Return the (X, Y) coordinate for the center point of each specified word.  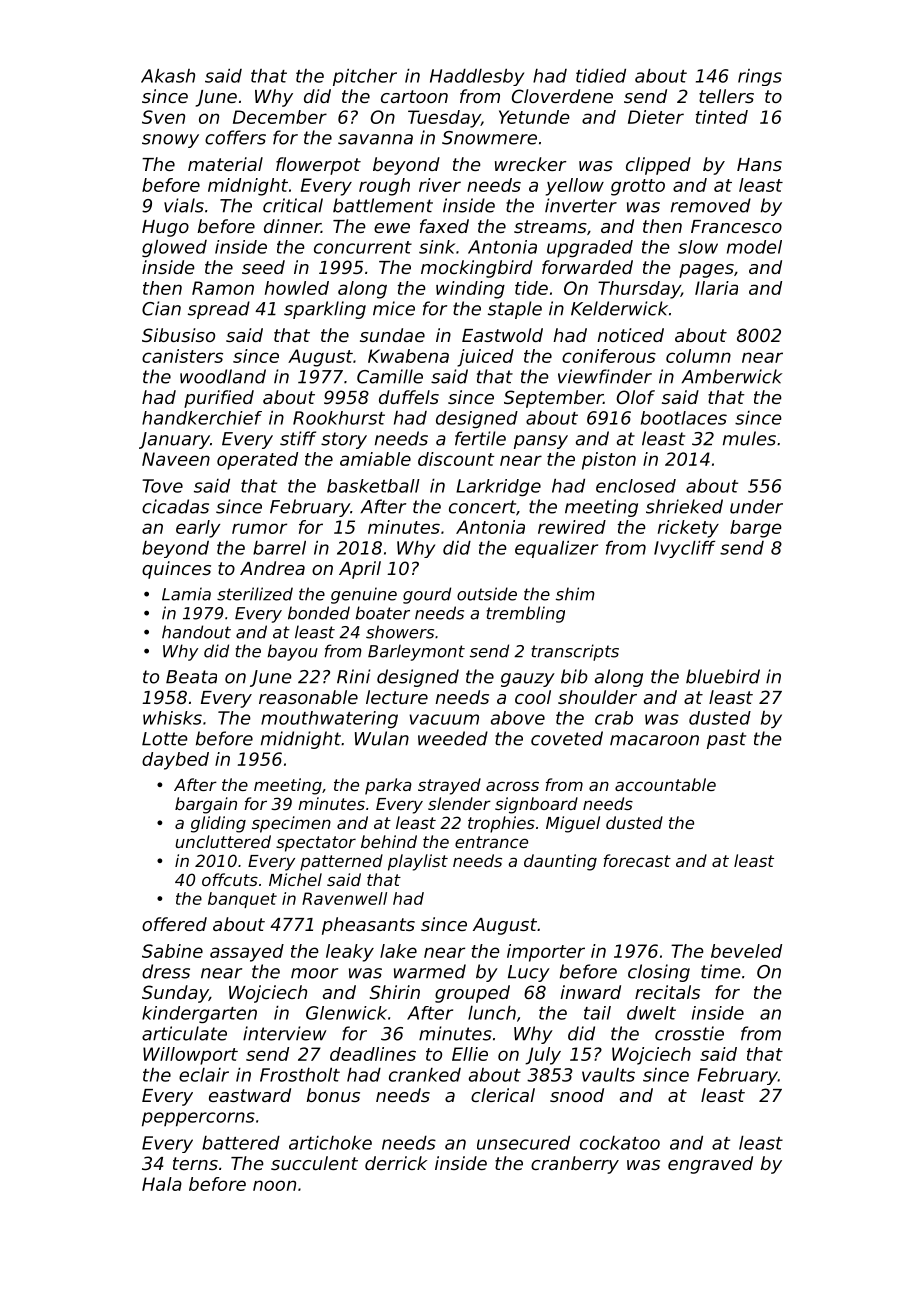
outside (487, 594)
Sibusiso (178, 335)
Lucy (529, 973)
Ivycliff (684, 549)
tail (597, 1013)
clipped (658, 166)
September (553, 399)
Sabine (172, 951)
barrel (279, 548)
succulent (314, 1163)
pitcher (365, 77)
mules (749, 438)
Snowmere (489, 138)
